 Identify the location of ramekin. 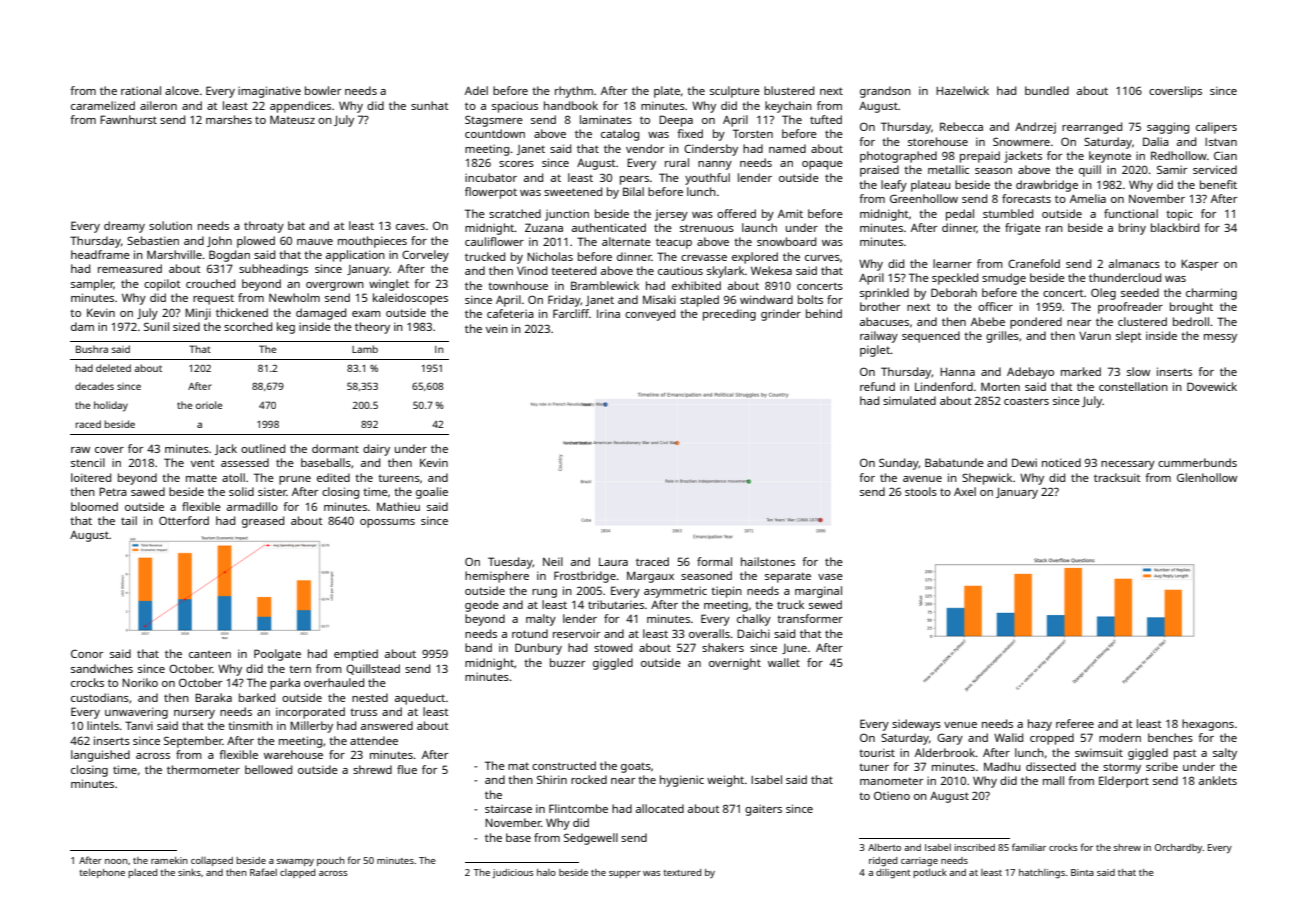
(169, 860).
